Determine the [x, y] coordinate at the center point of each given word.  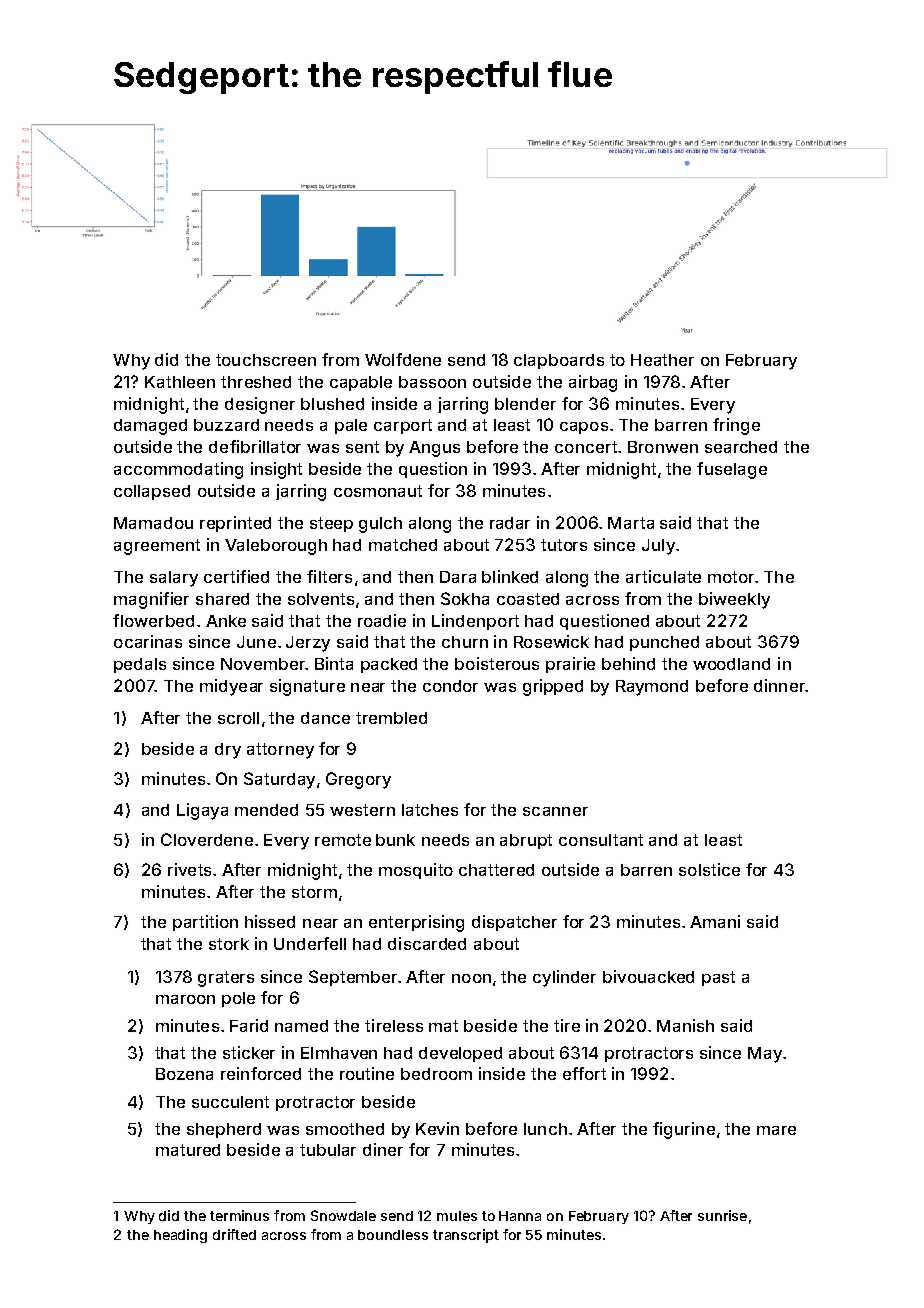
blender [525, 404]
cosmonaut [378, 491]
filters [329, 576]
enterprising [416, 923]
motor [731, 577]
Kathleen [180, 382]
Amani [715, 921]
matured [188, 1150]
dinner [779, 685]
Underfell [310, 943]
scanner [555, 811]
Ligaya [202, 811]
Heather [662, 360]
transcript [466, 1236]
